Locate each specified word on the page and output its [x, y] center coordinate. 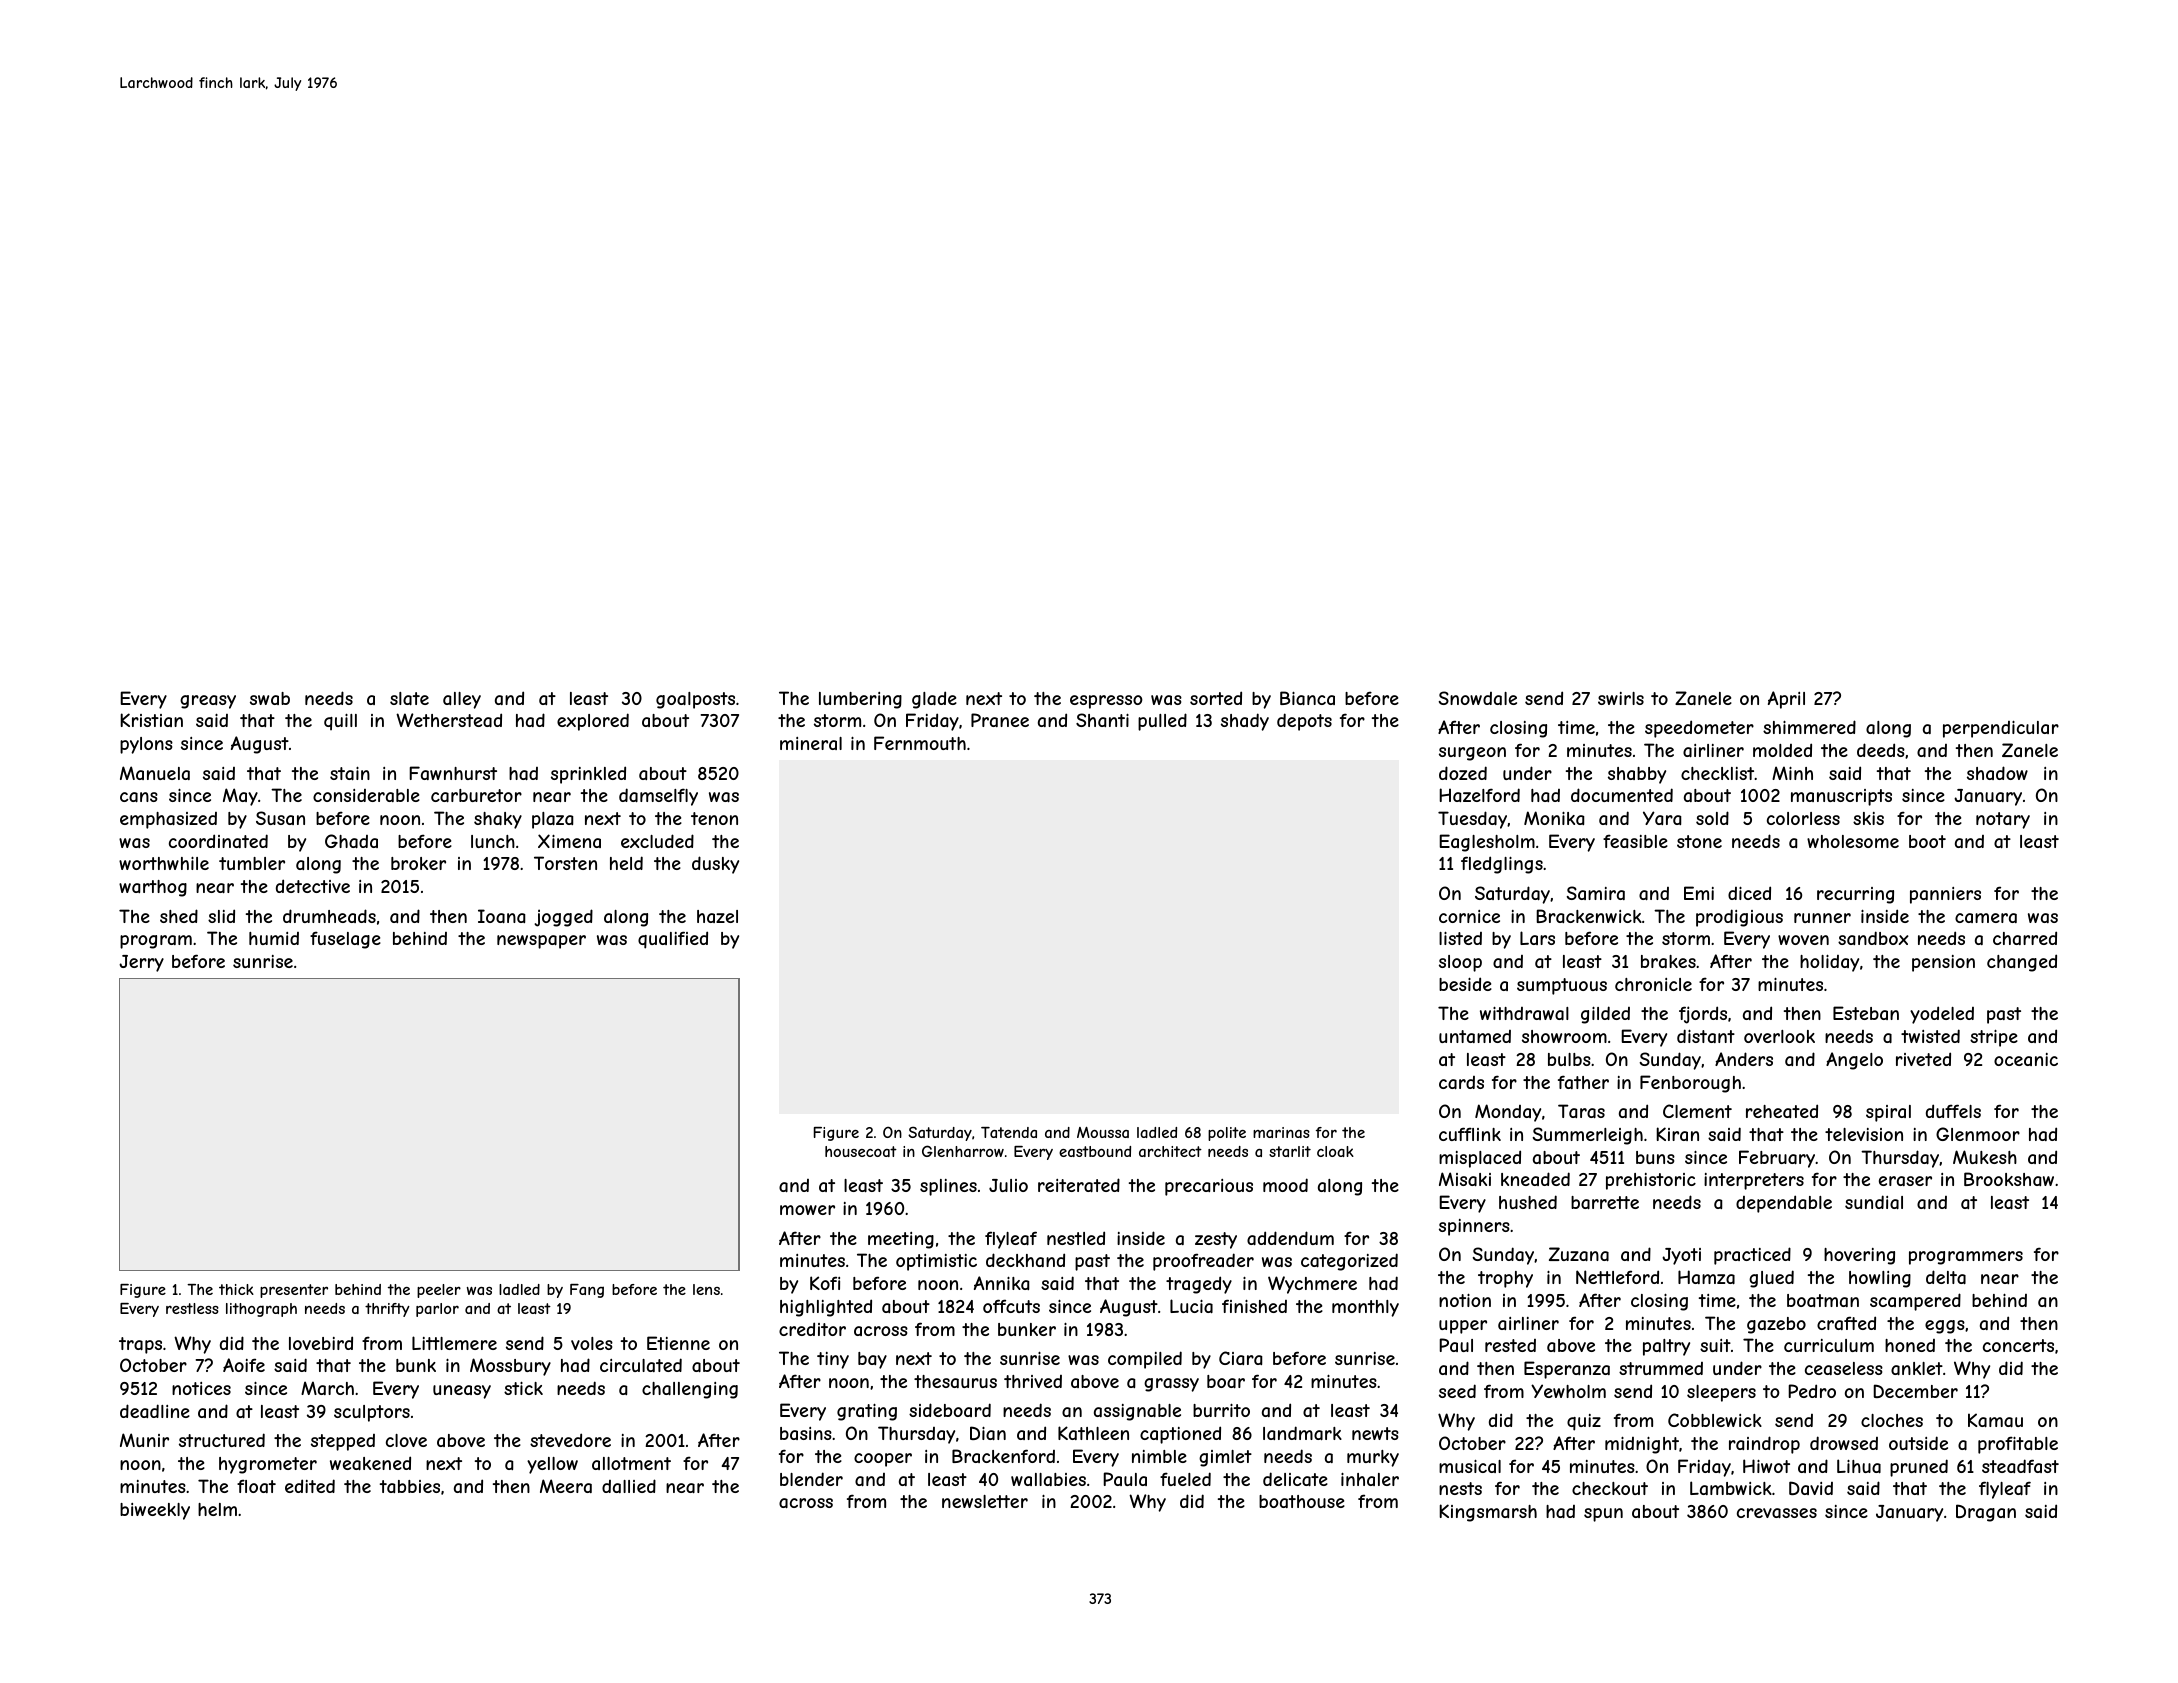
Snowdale [1478, 698]
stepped [343, 1442]
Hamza [1706, 1277]
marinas [1281, 1132]
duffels [1953, 1111]
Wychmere [1312, 1285]
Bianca [1307, 698]
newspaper [541, 942]
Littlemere [454, 1343]
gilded [1605, 1015]
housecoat [861, 1151]
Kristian [151, 720]
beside [1465, 984]
